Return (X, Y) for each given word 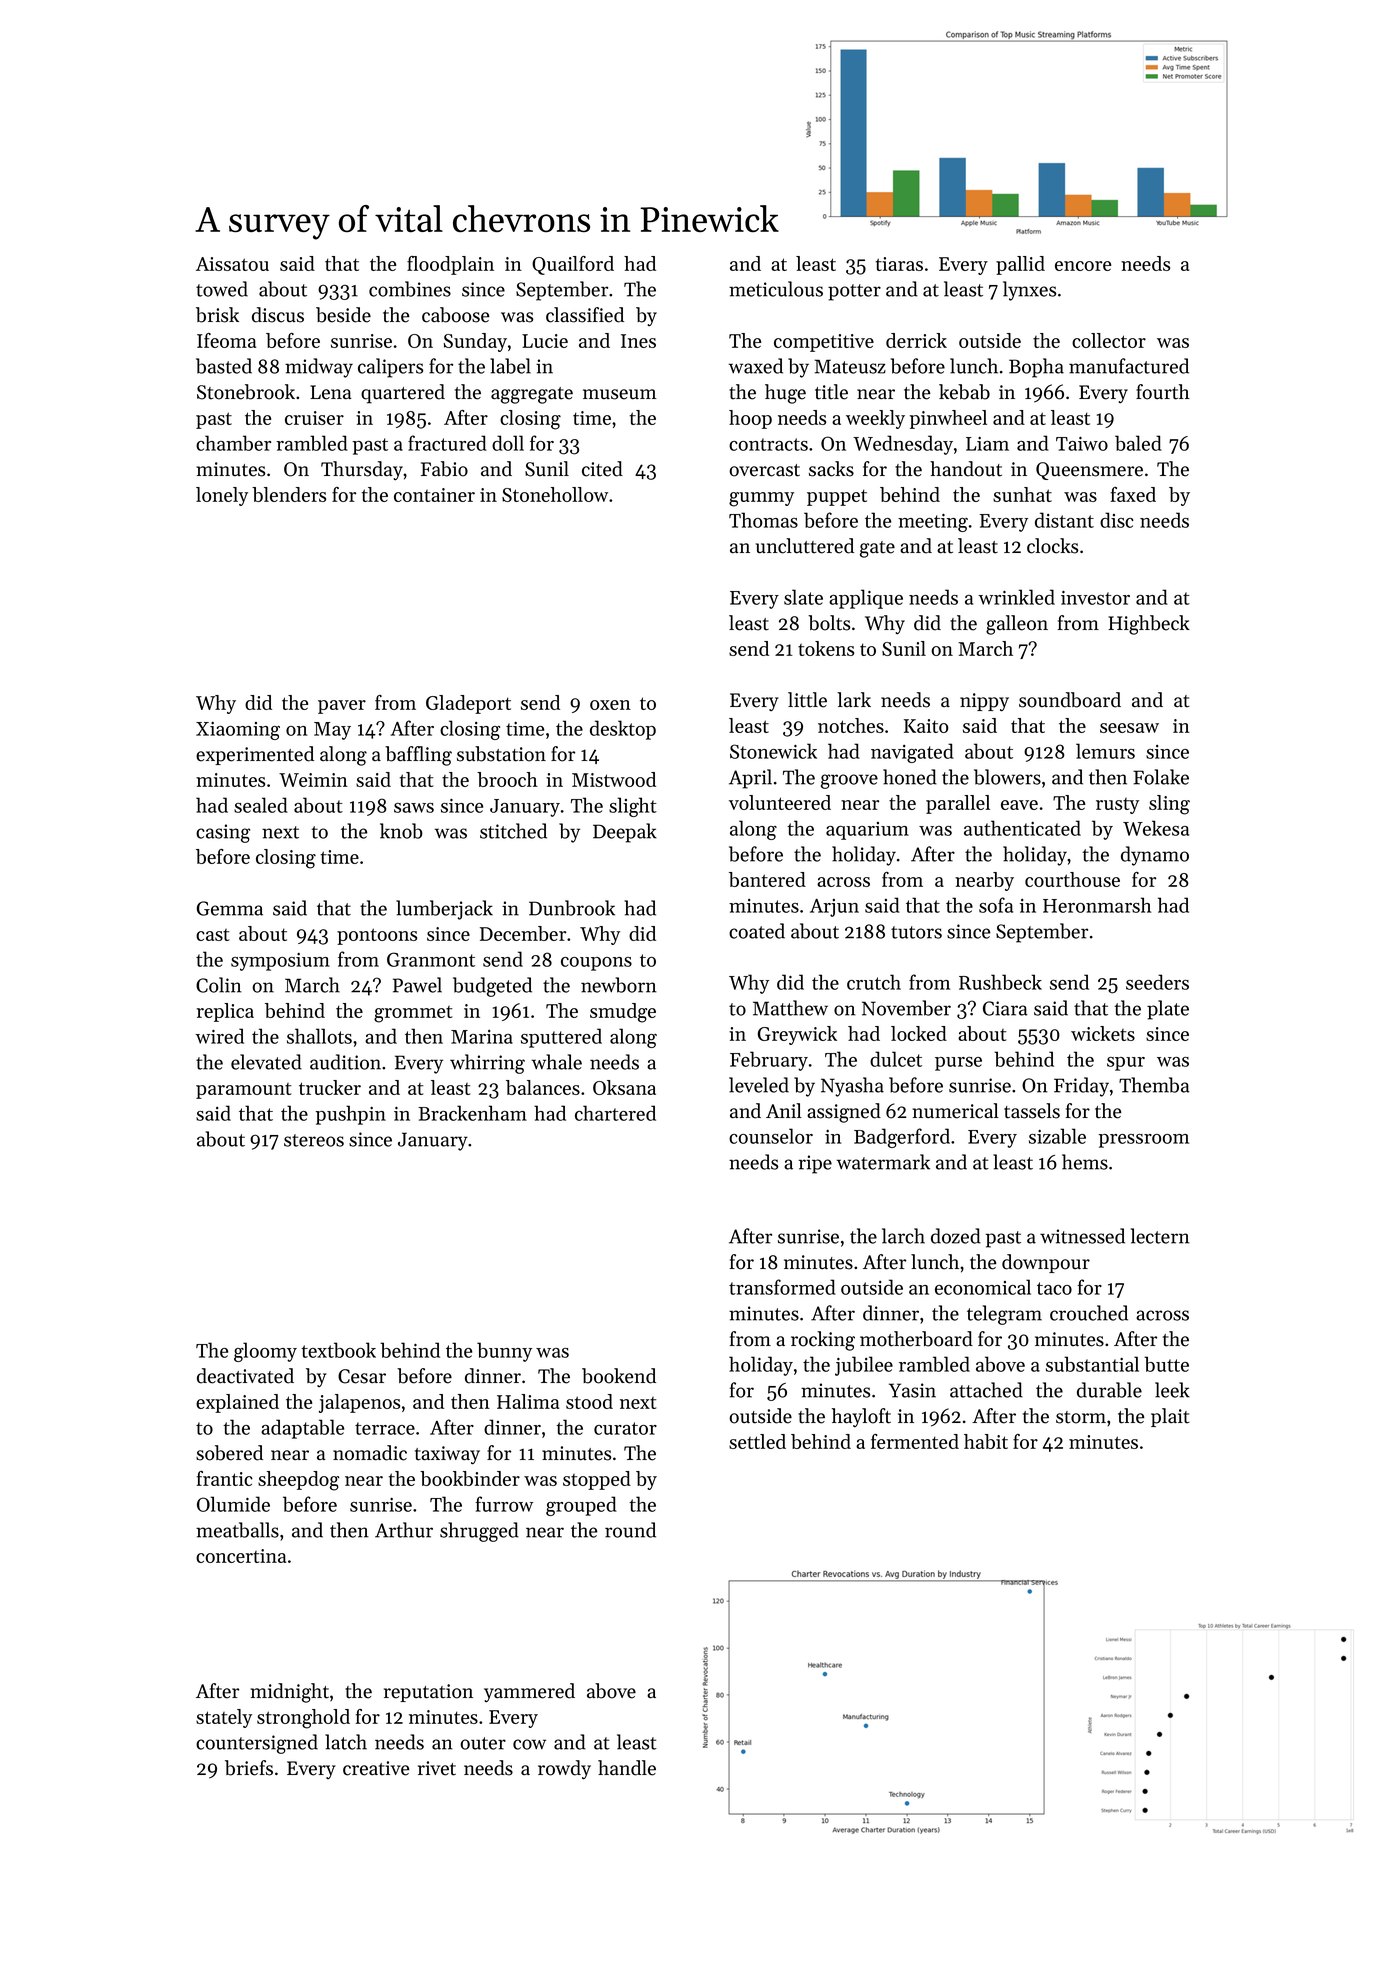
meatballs (237, 1530)
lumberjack (444, 910)
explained (237, 1403)
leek (1172, 1390)
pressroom (1144, 1141)
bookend (619, 1376)
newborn (619, 985)
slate (803, 597)
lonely (222, 496)
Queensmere (1089, 471)
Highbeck (1149, 625)
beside (343, 315)
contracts (768, 444)
